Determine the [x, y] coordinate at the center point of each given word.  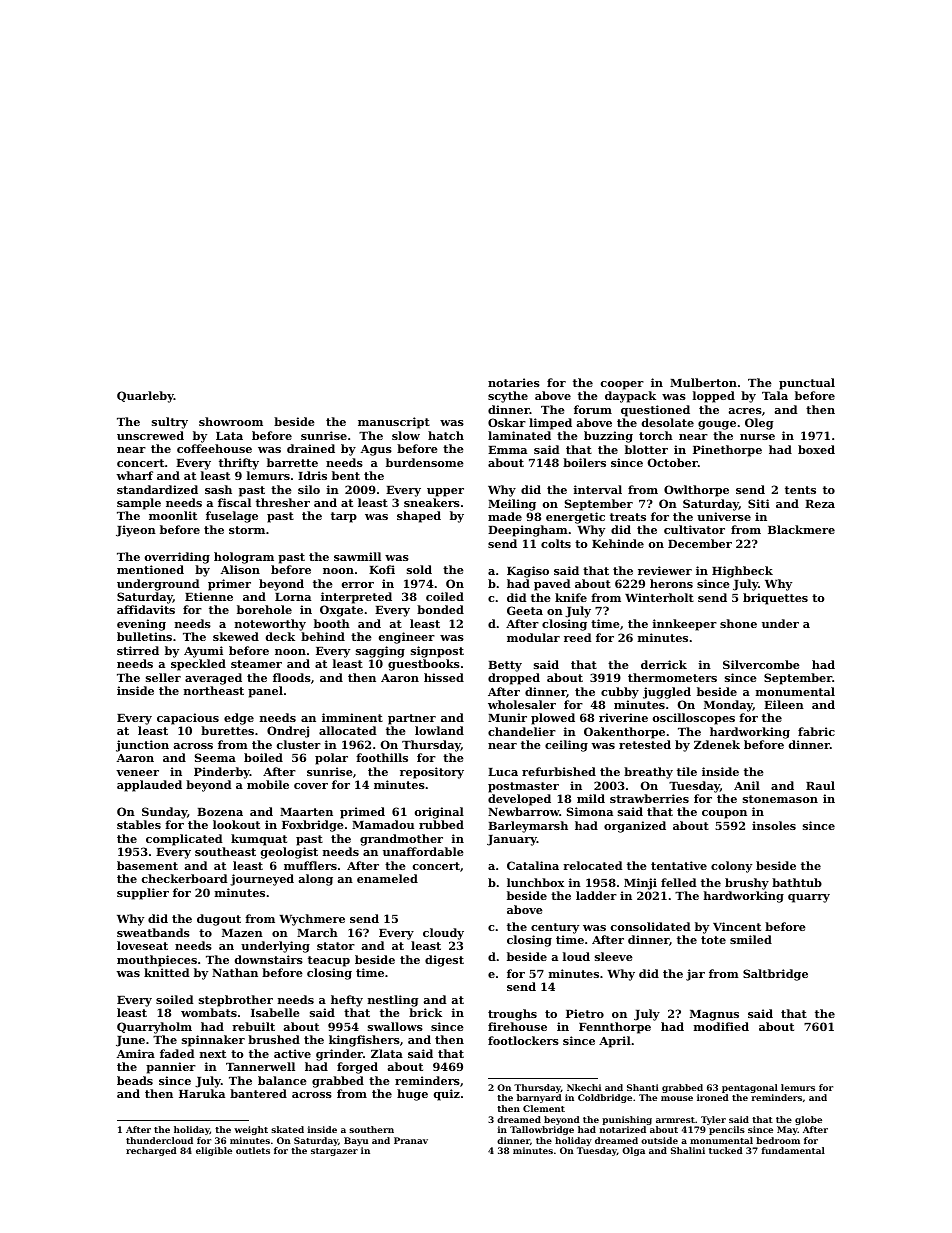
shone [738, 623]
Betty [505, 666]
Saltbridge [775, 975]
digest [444, 961]
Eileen [784, 704]
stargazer [334, 1152]
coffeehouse [214, 448]
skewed [236, 636]
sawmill [357, 556]
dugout [219, 920]
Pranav [411, 1140]
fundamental [793, 1150]
